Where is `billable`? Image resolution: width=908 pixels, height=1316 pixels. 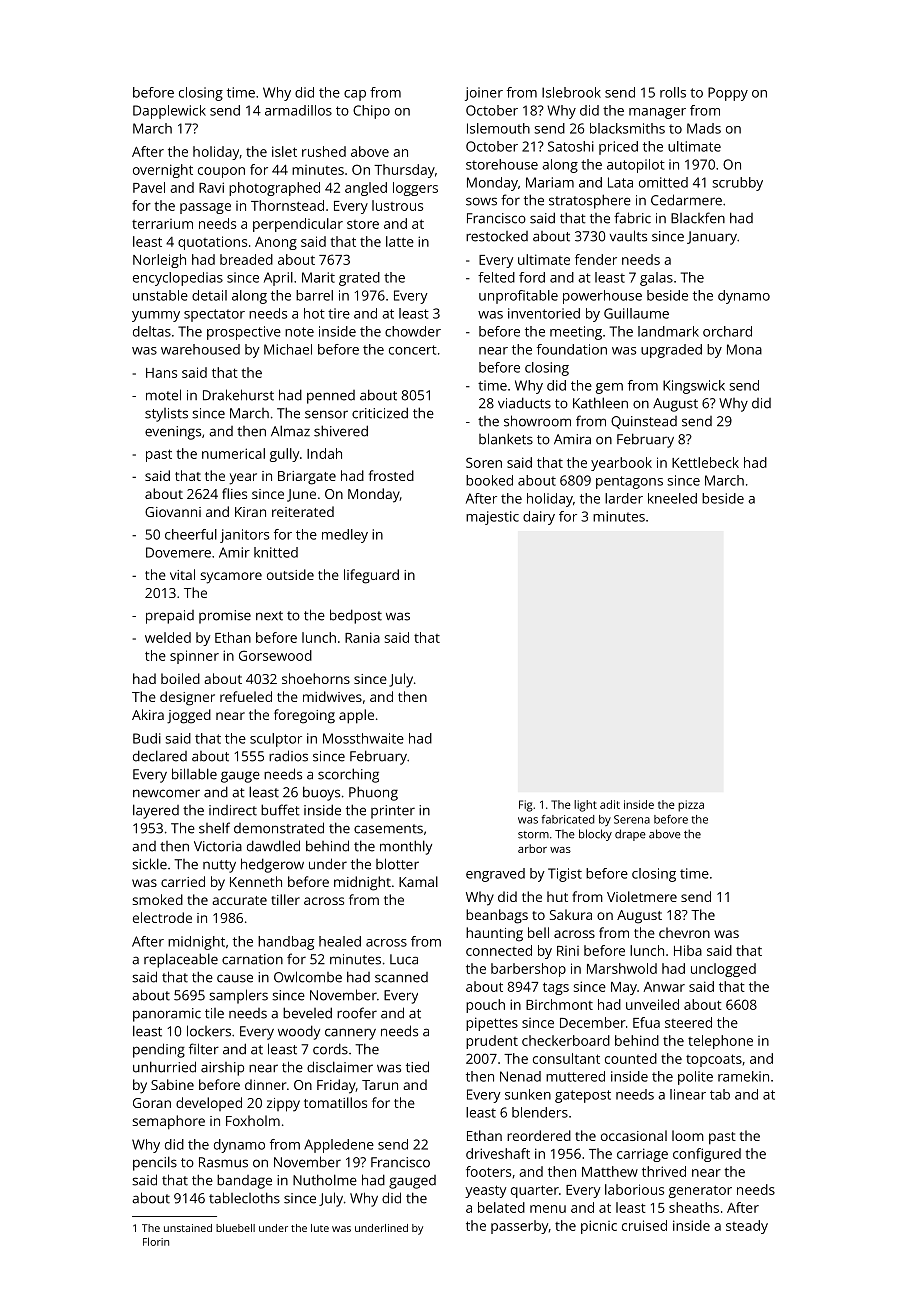 billable is located at coordinates (194, 774).
